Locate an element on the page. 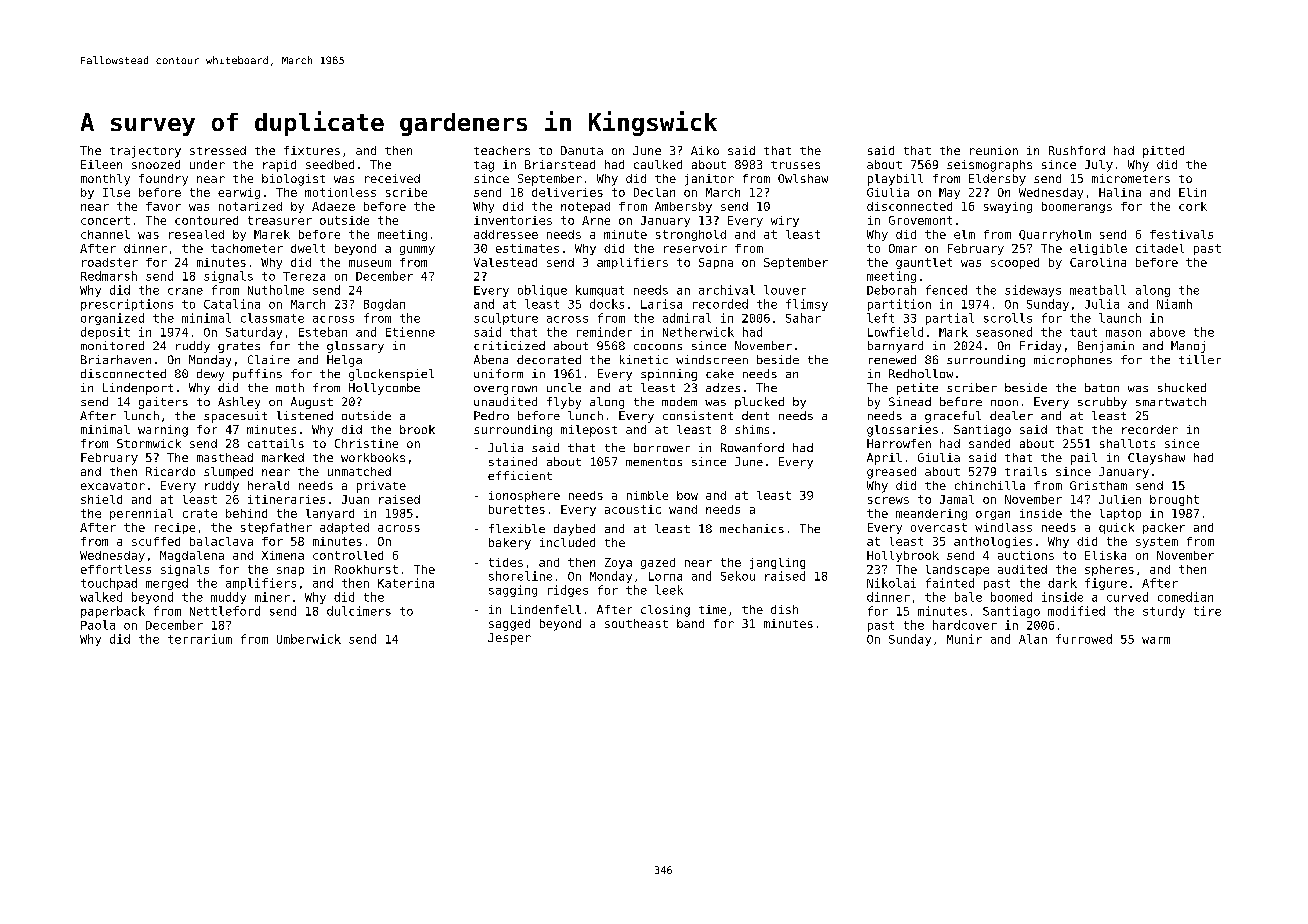  fixtures is located at coordinates (312, 150).
